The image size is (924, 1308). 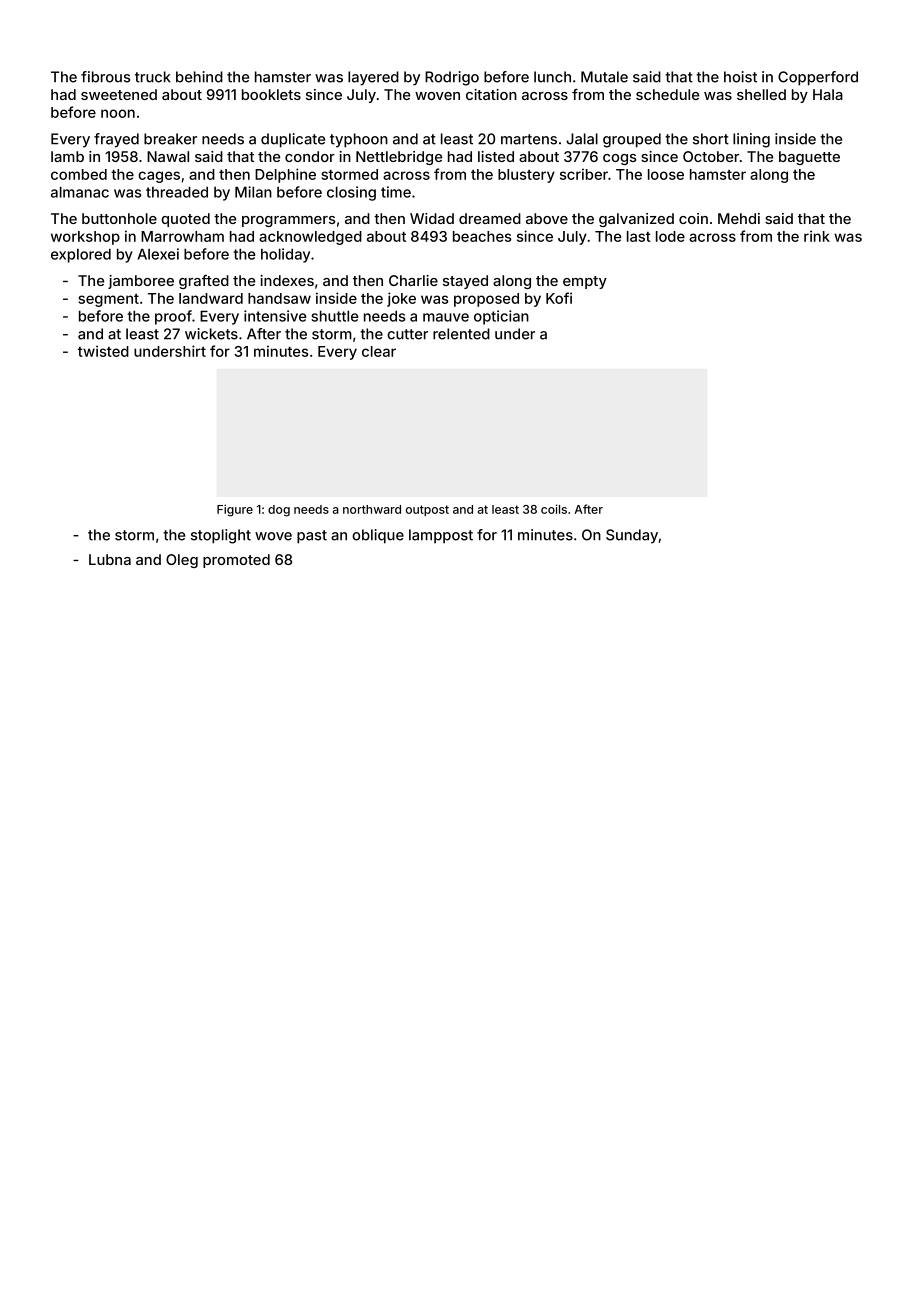 What do you see at coordinates (554, 509) in the screenshot?
I see `coils` at bounding box center [554, 509].
